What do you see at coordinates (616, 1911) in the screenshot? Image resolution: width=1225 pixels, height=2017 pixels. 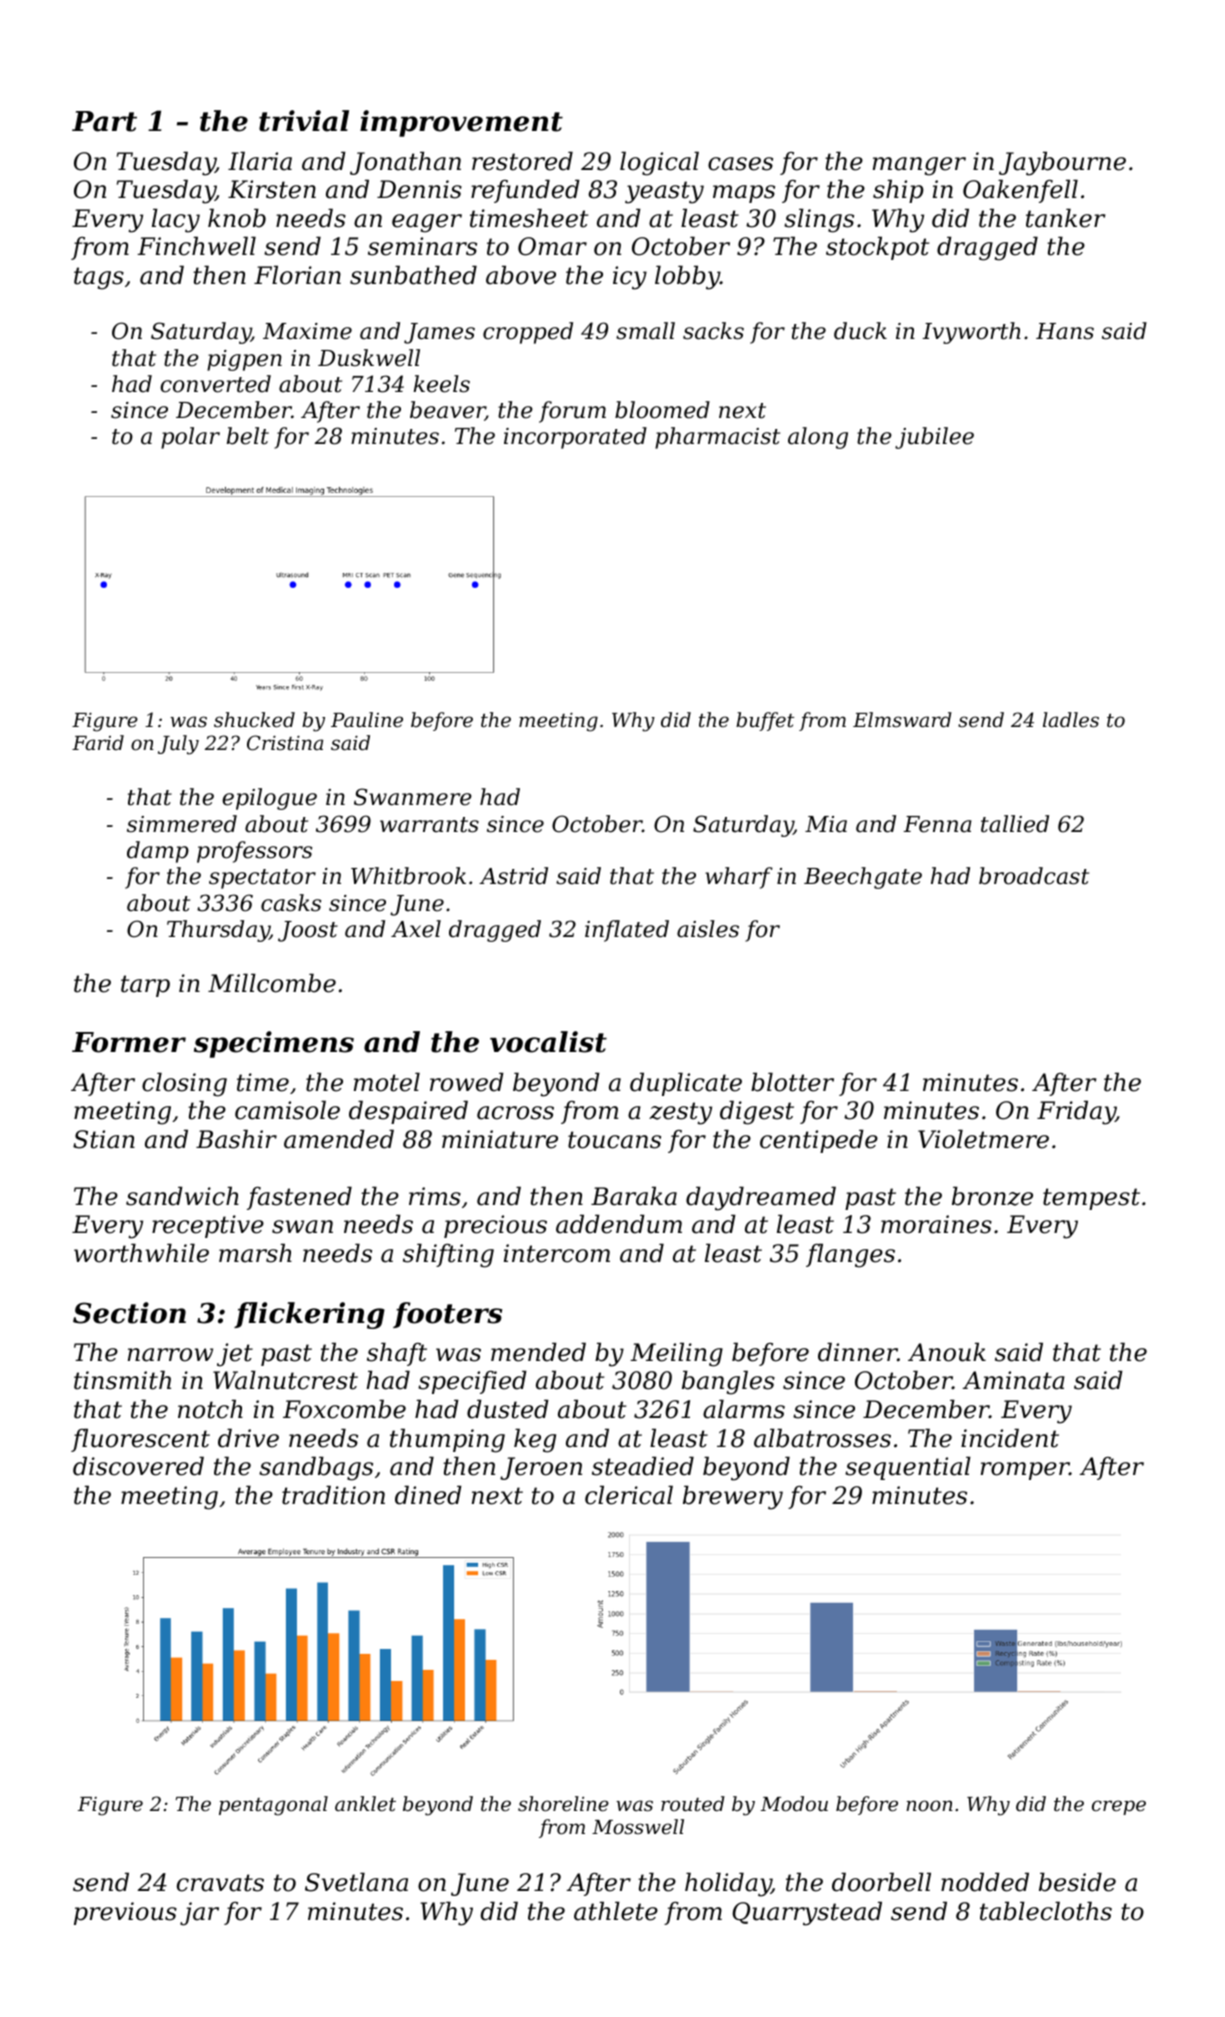 I see `athlete` at bounding box center [616, 1911].
